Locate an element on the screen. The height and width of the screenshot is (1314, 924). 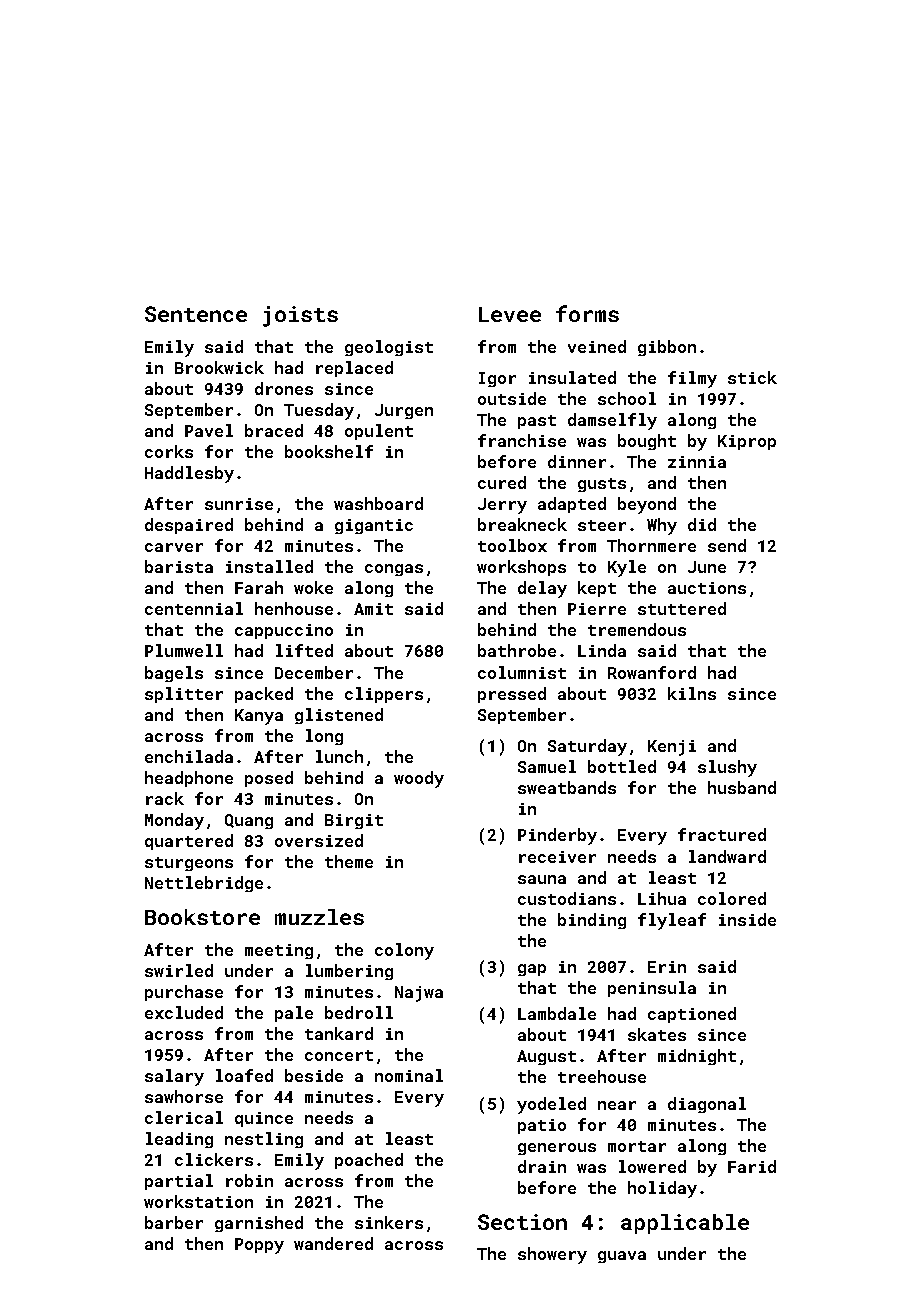
wandered is located at coordinates (333, 1243).
